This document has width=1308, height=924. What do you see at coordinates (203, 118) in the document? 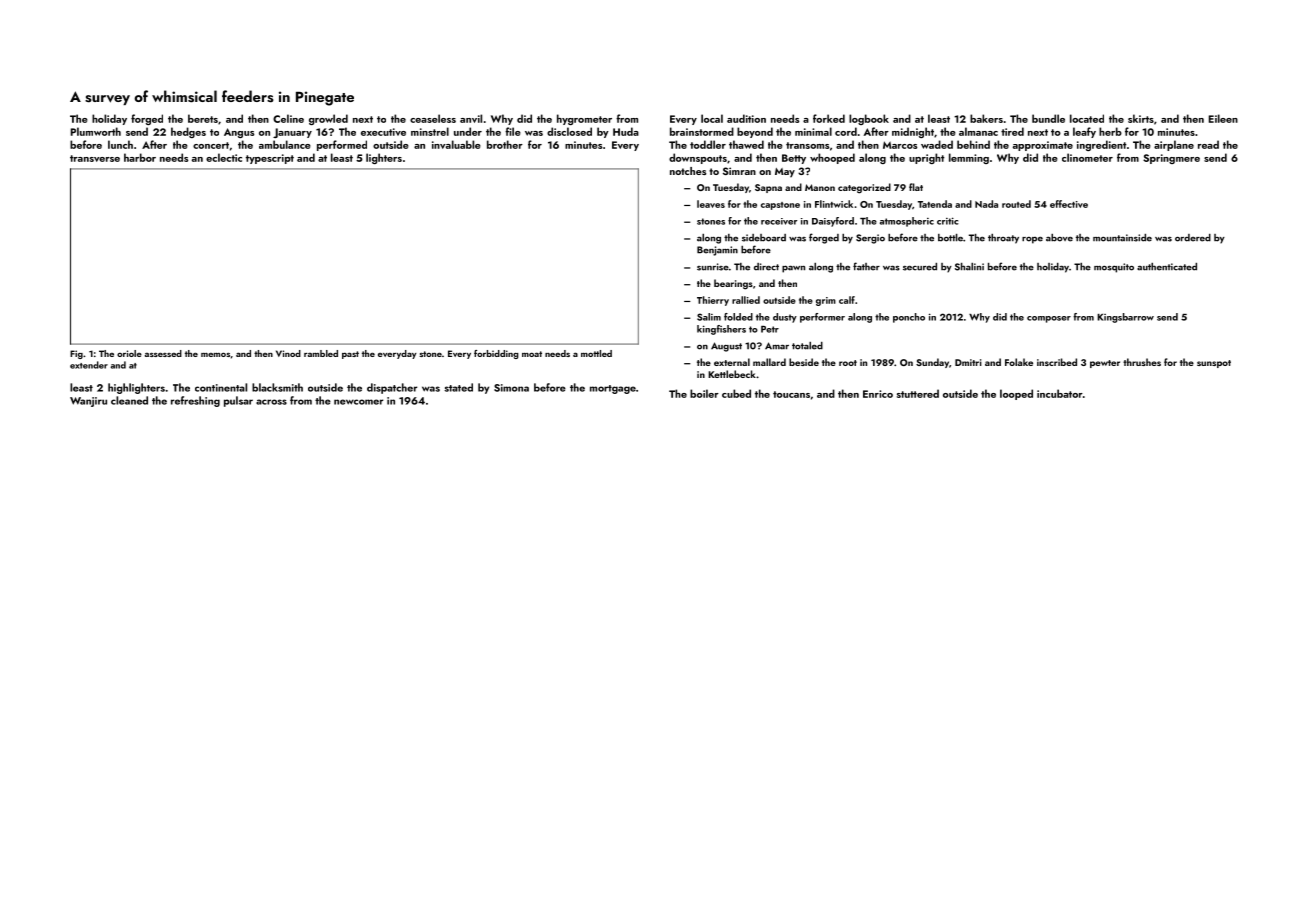
I see `berets` at bounding box center [203, 118].
